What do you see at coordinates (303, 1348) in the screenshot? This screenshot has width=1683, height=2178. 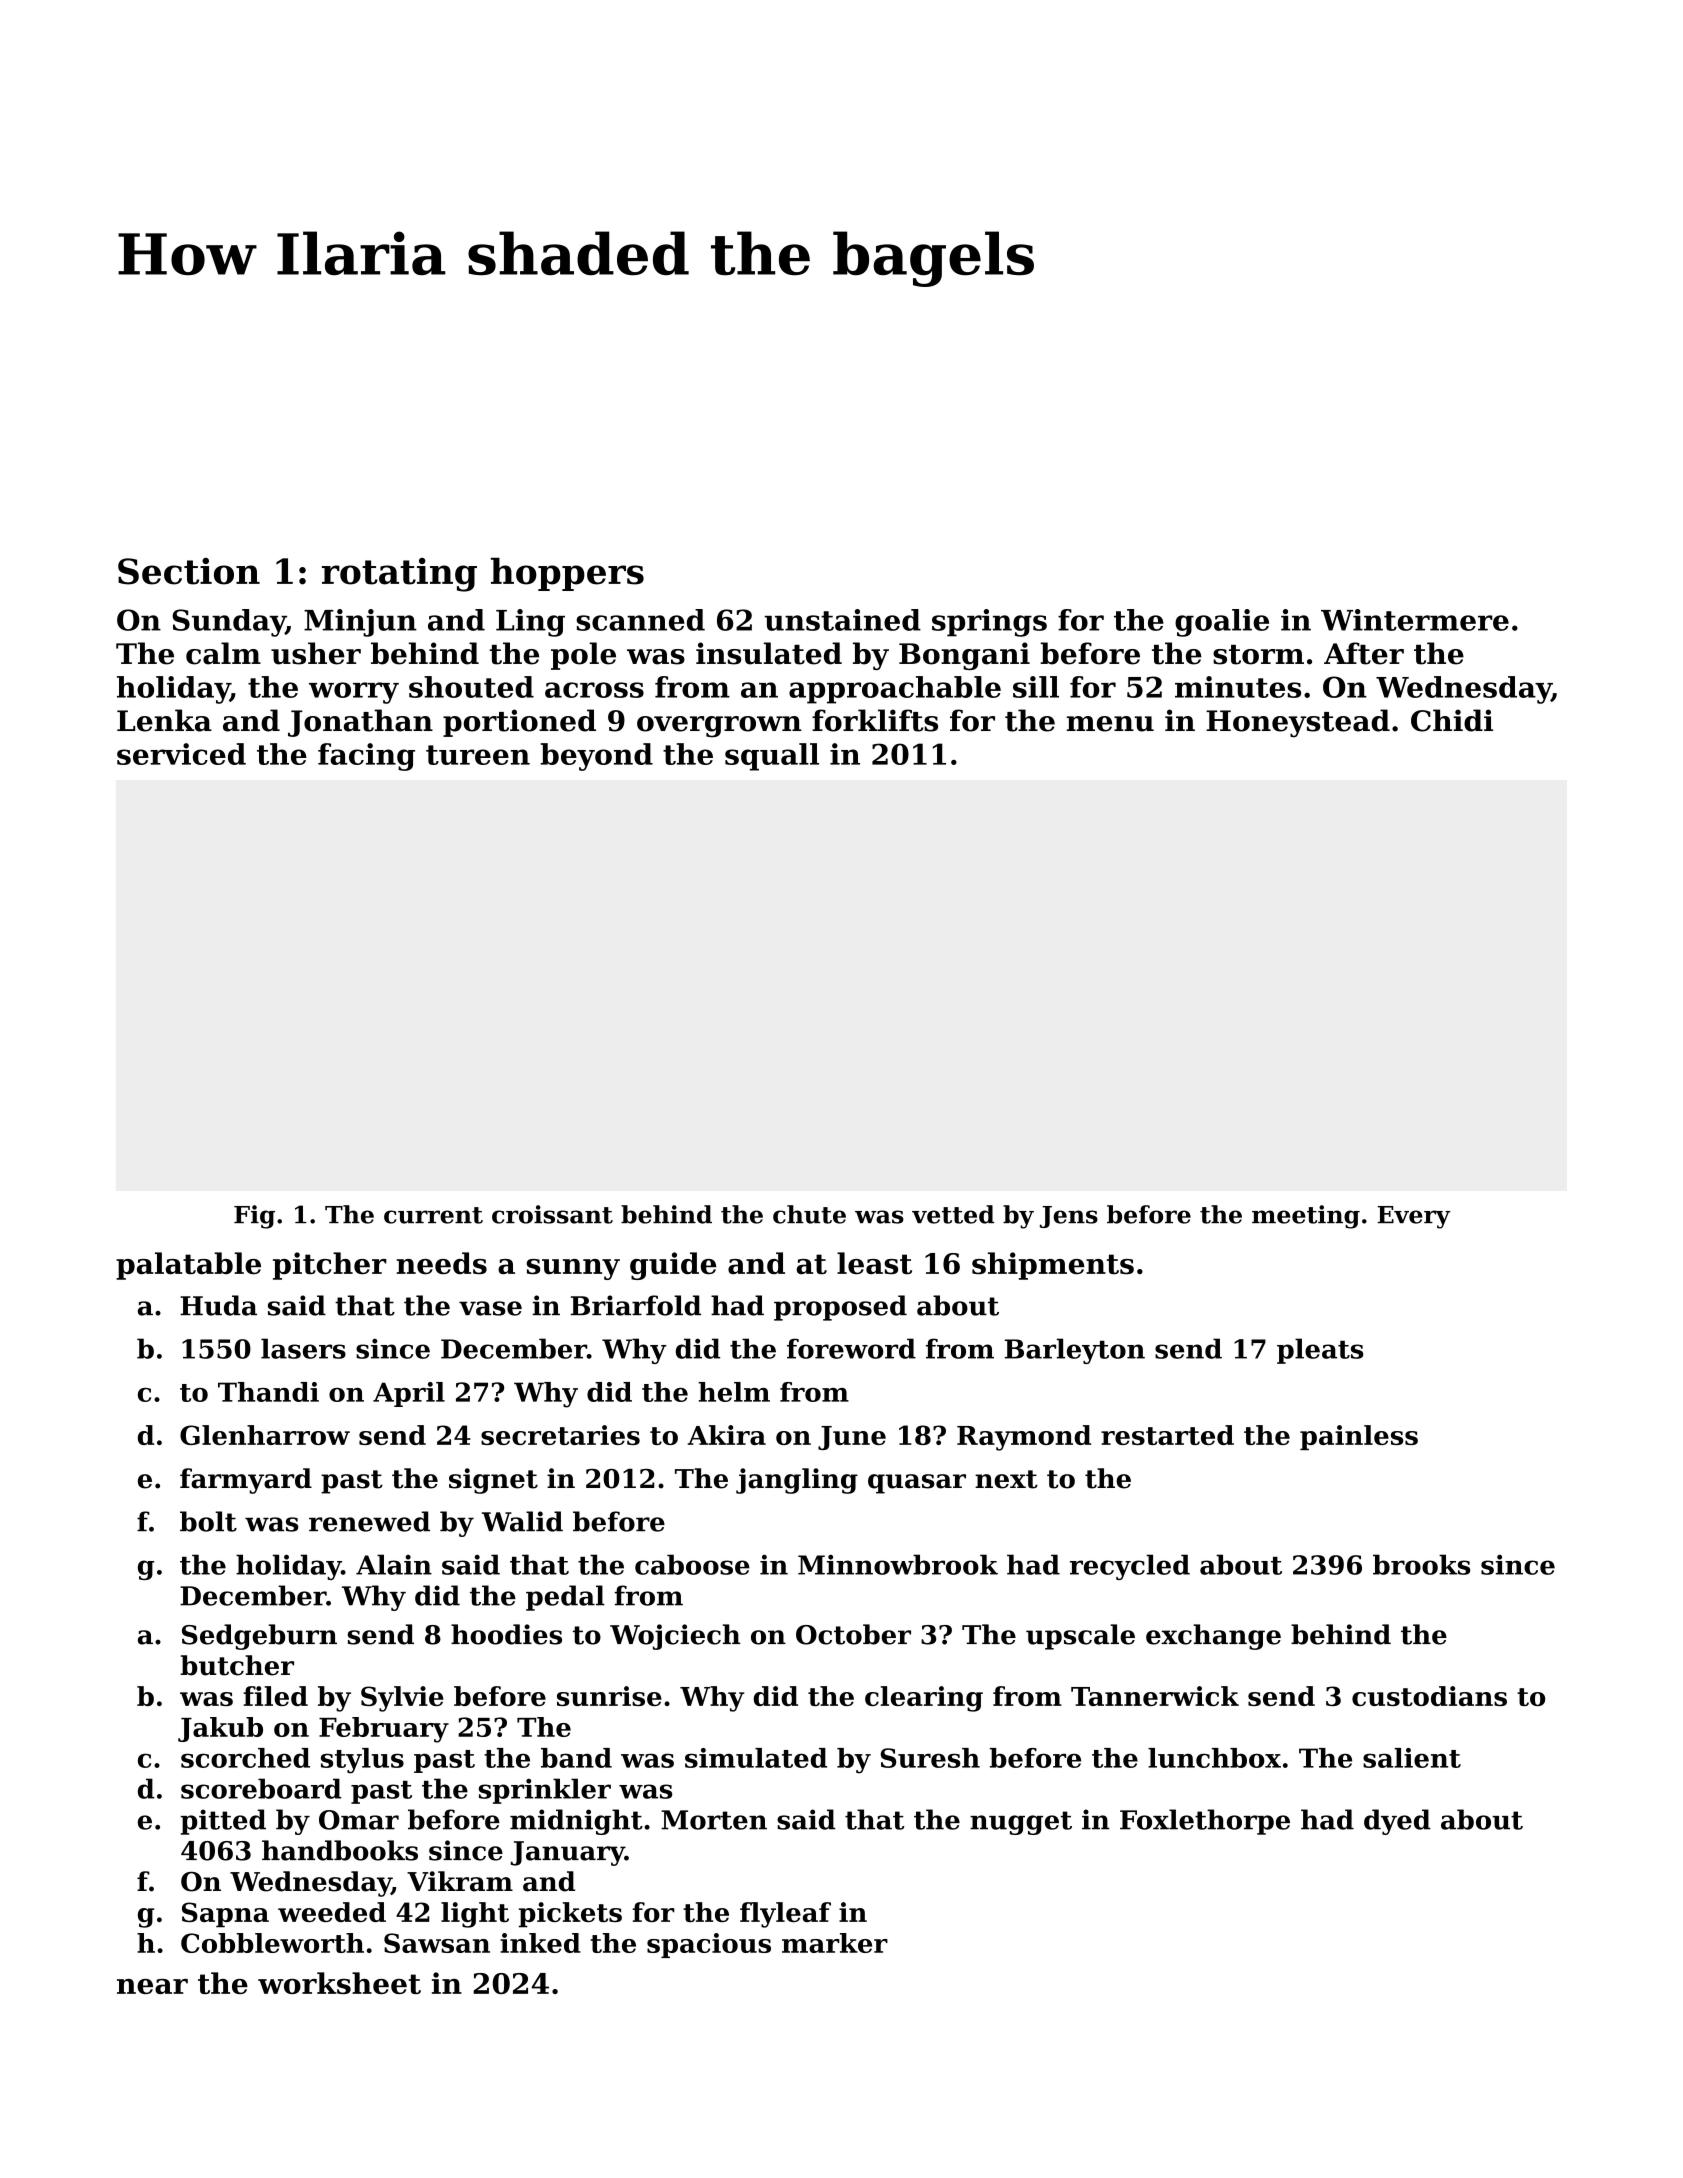 I see `lasers` at bounding box center [303, 1348].
